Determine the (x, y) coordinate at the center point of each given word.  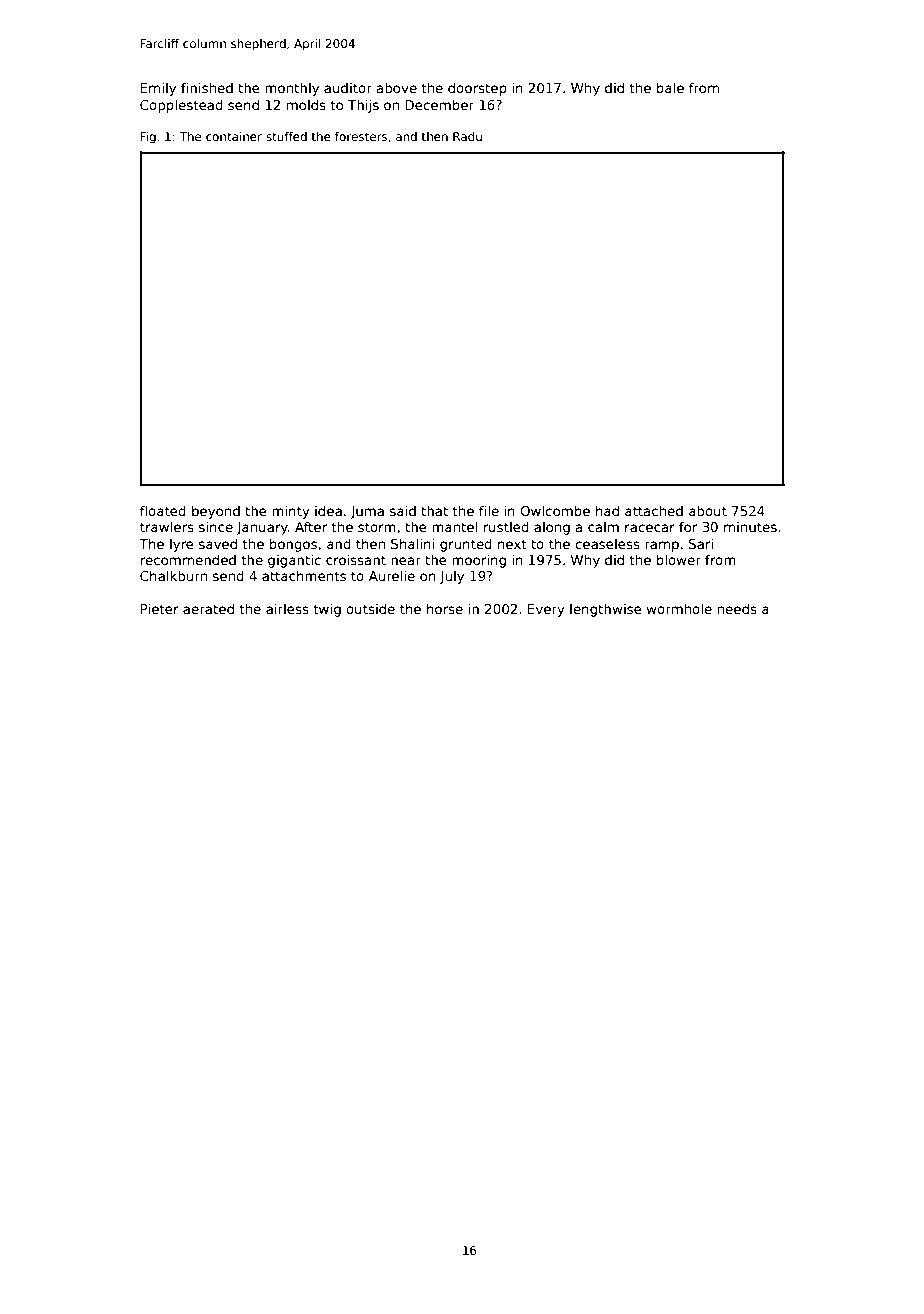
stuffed (286, 136)
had (607, 510)
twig (327, 610)
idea (328, 510)
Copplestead (181, 106)
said (403, 511)
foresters (361, 136)
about (708, 511)
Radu (467, 136)
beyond (216, 512)
